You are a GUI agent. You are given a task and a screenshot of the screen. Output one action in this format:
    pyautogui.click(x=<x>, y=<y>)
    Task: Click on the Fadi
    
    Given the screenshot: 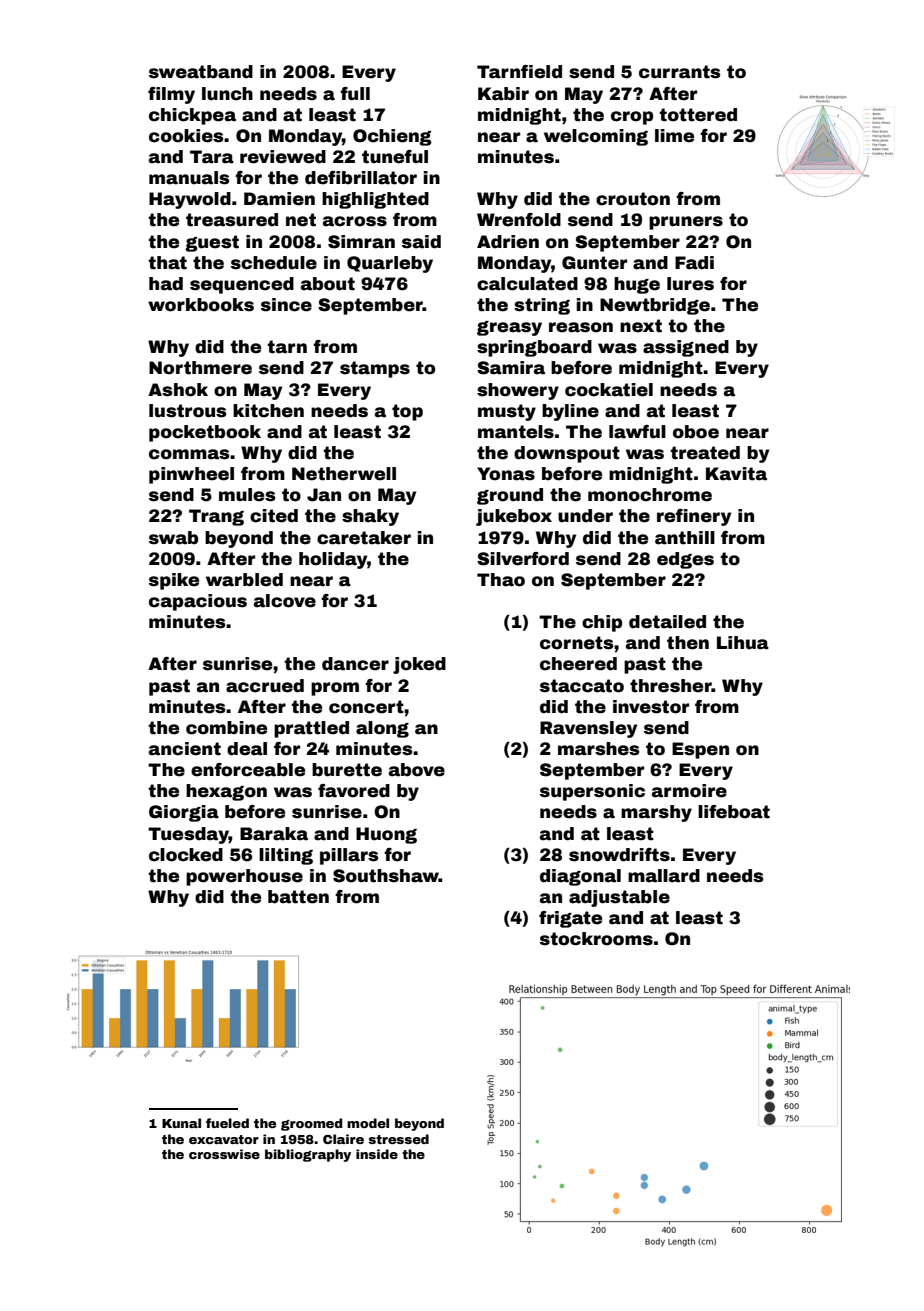 What is the action you would take?
    pyautogui.click(x=694, y=263)
